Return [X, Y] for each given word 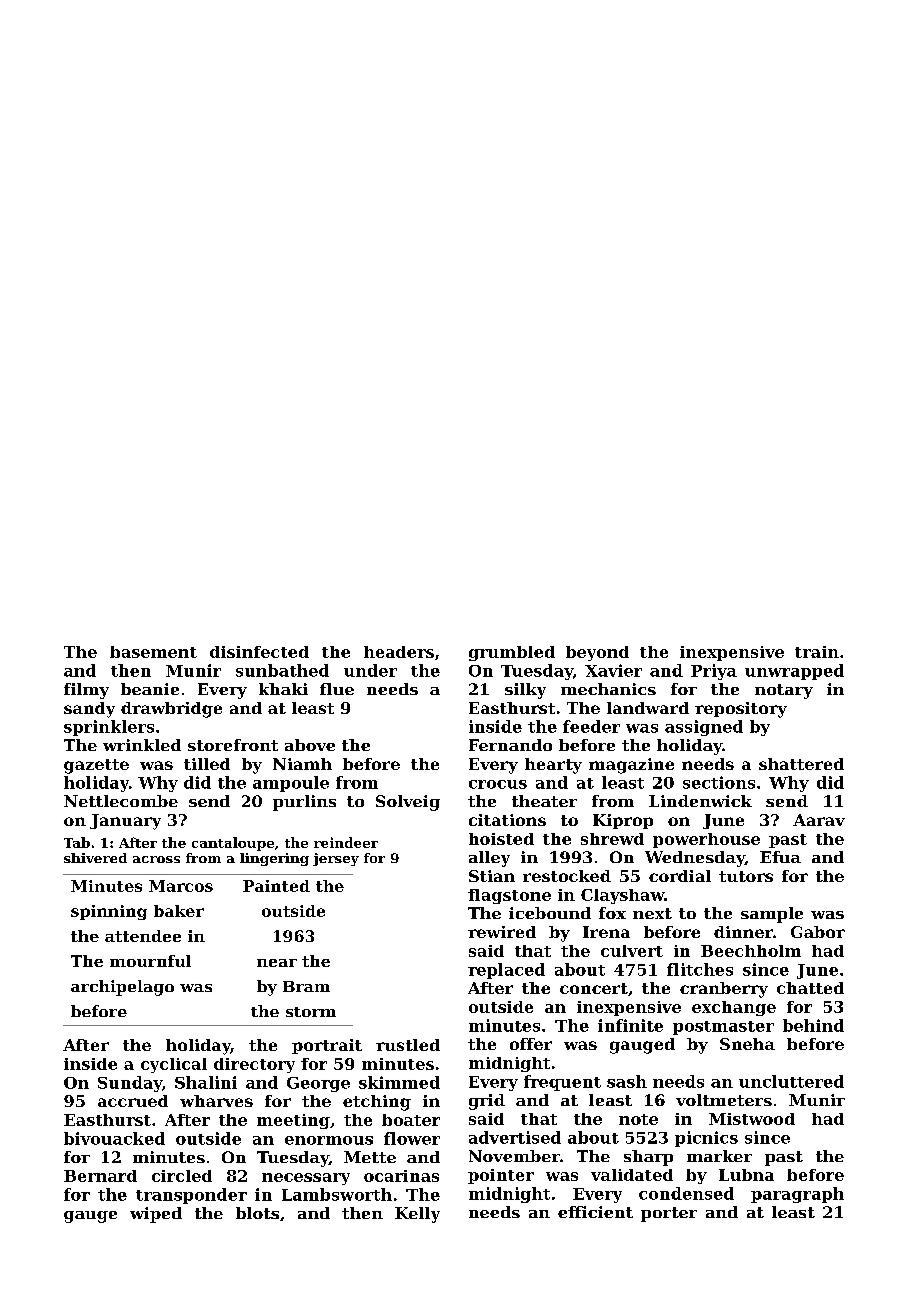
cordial [680, 876]
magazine [631, 766]
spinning [109, 912]
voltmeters [724, 1100]
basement [153, 652]
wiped [156, 1215]
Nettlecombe [121, 801]
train [817, 652]
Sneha [747, 1044]
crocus [498, 784]
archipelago [122, 988]
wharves [216, 1101]
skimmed [399, 1082]
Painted [276, 886]
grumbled [512, 653]
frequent [562, 1083]
